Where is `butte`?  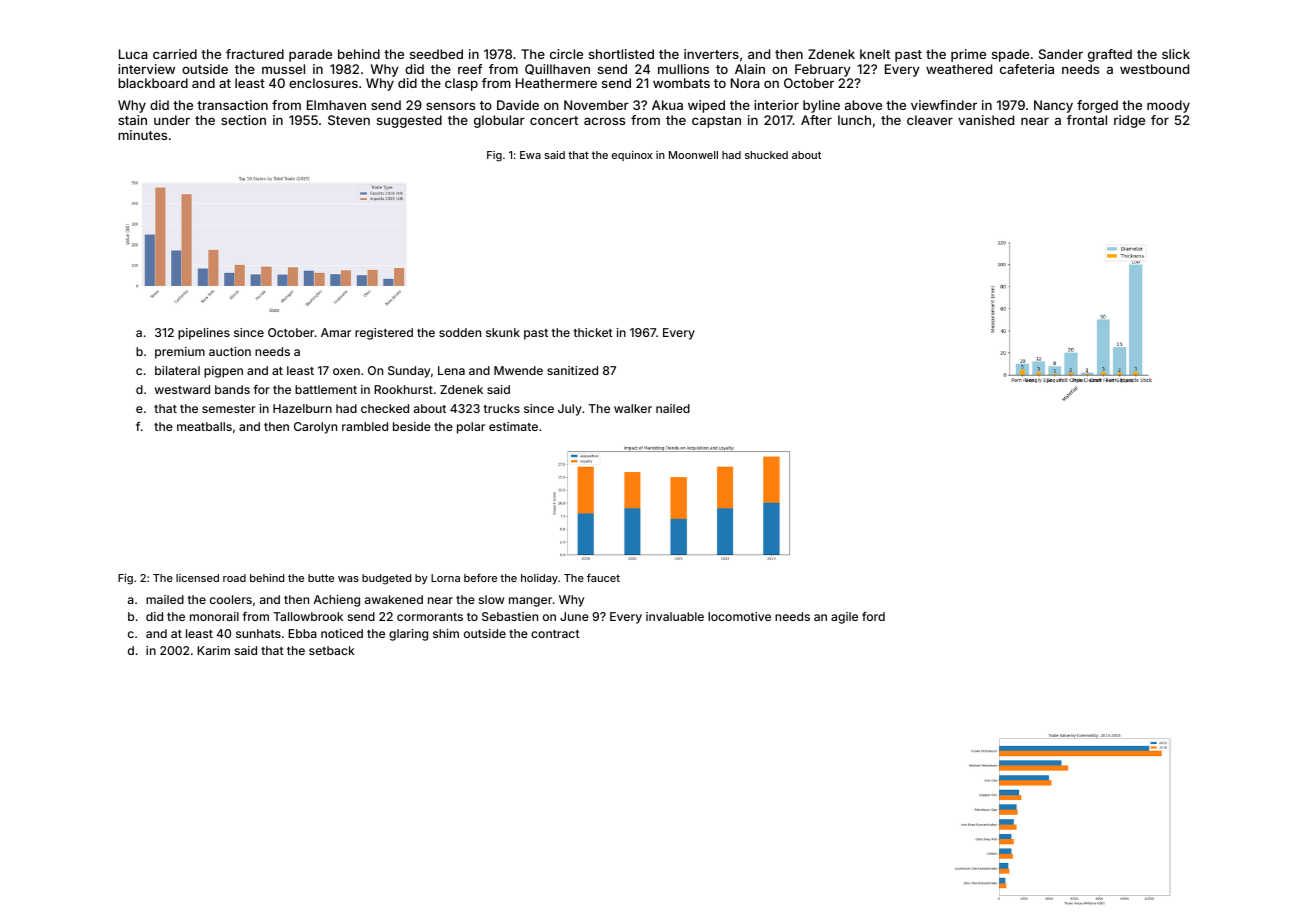
butte is located at coordinates (321, 578).
